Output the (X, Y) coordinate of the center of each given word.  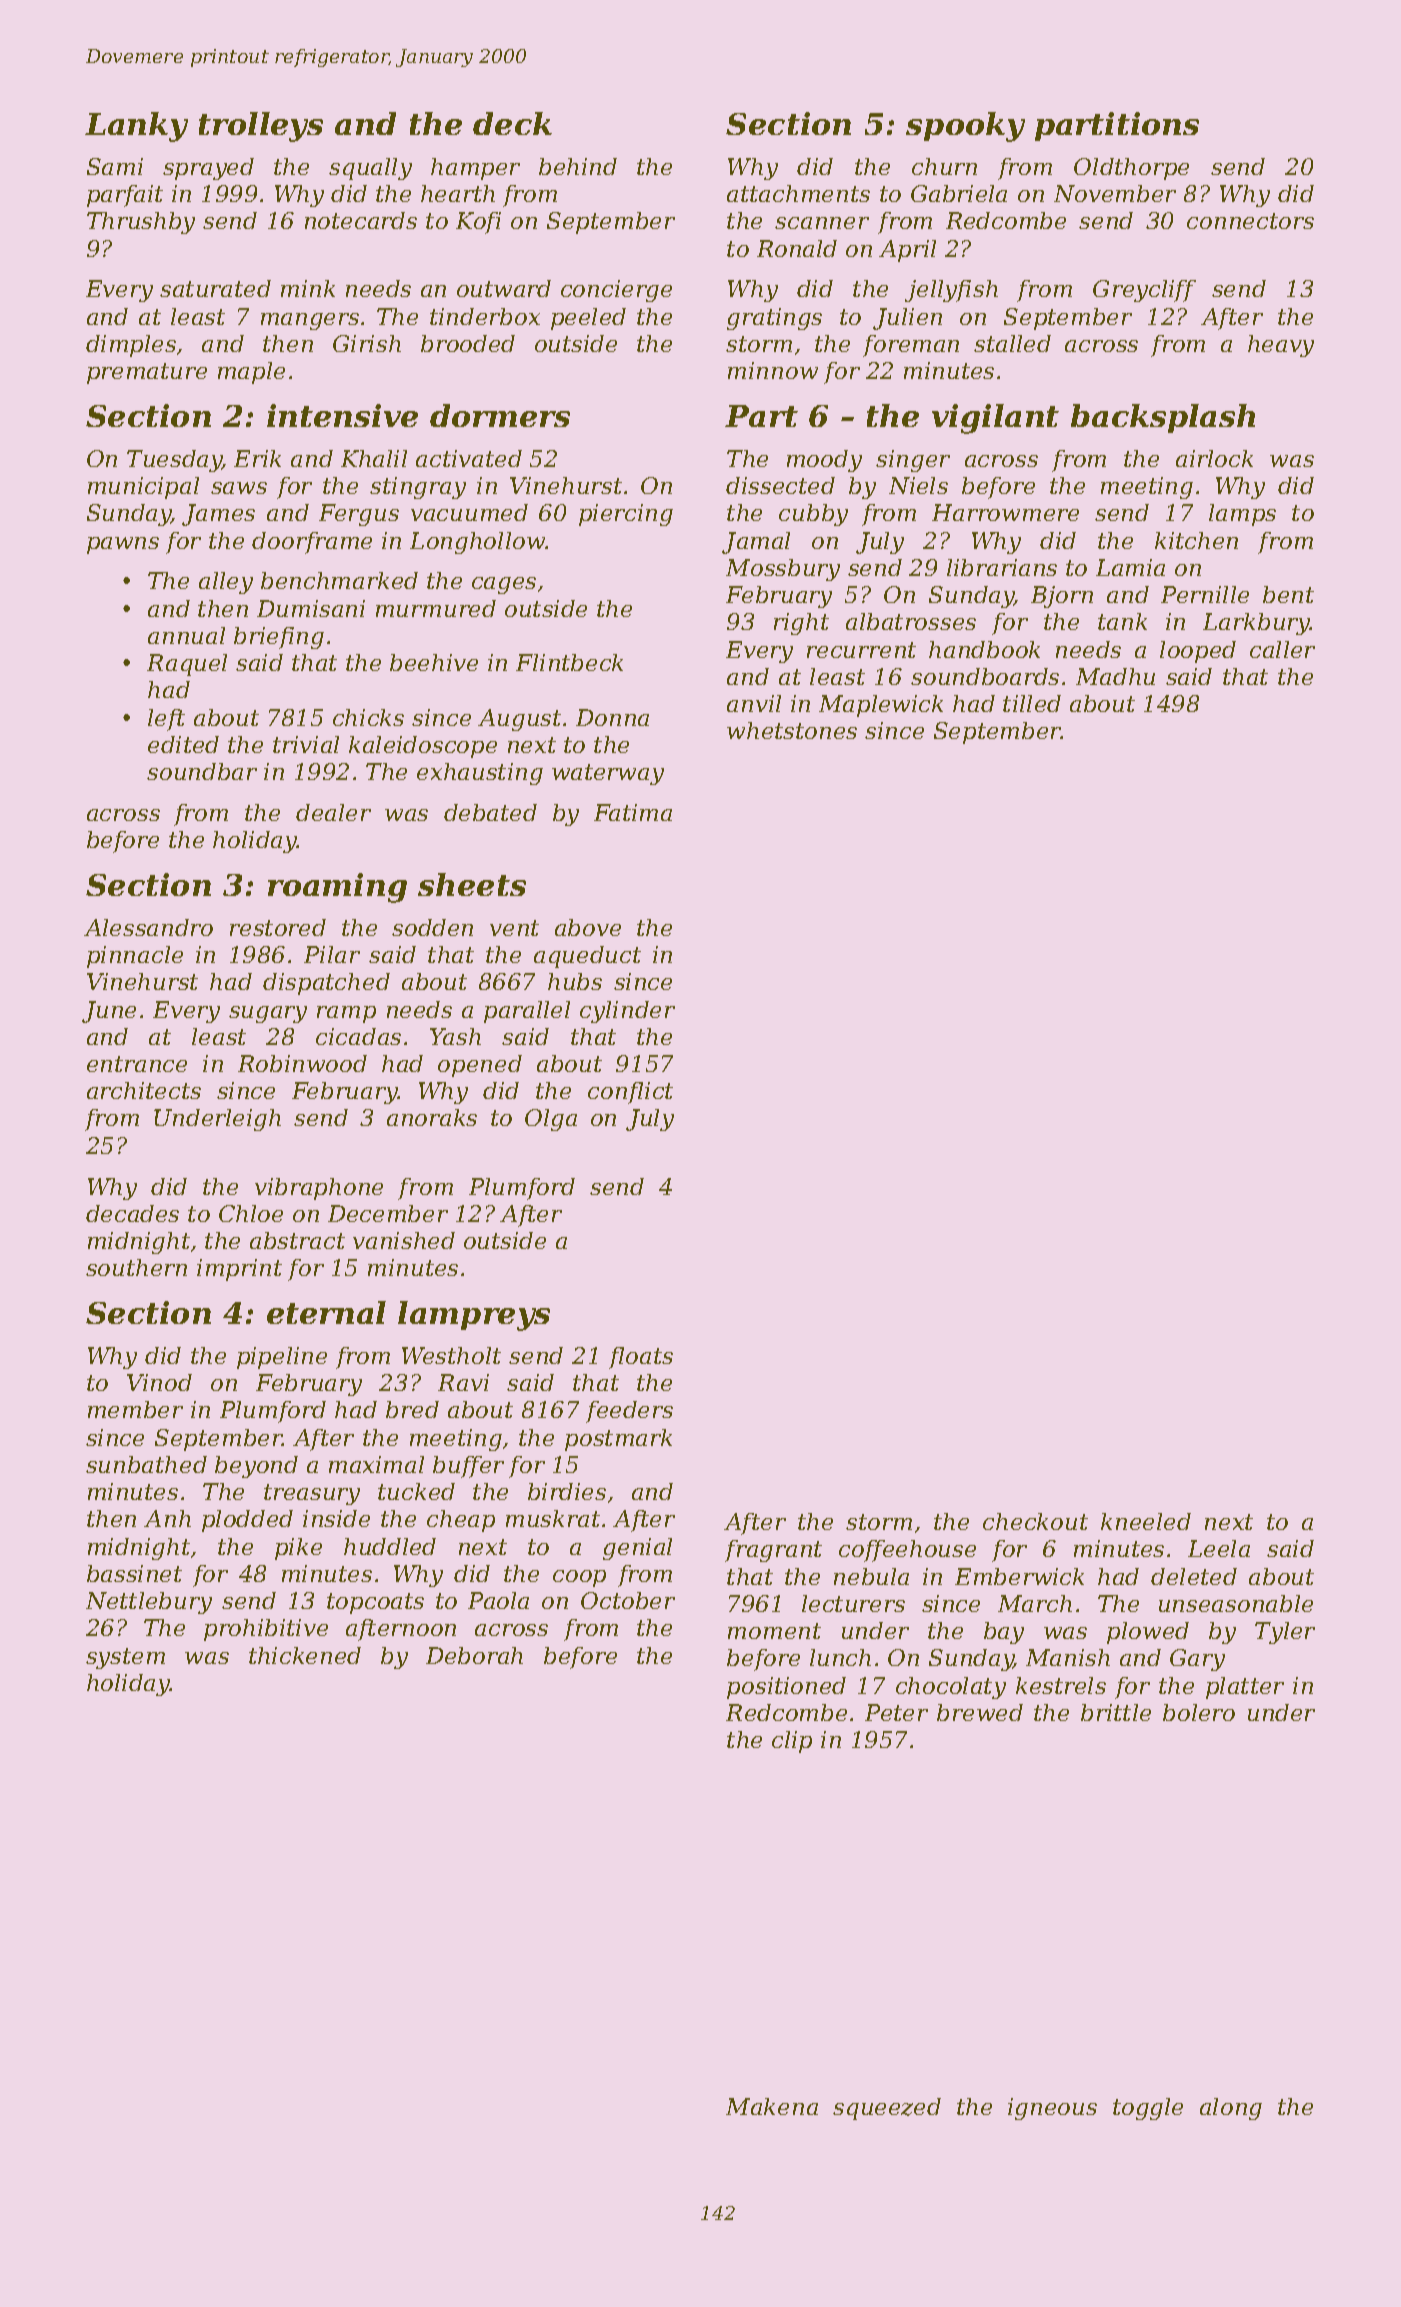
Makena (772, 2106)
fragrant (773, 1551)
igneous (1052, 2109)
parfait (125, 196)
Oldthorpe (1131, 169)
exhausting (480, 774)
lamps (1242, 515)
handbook (984, 649)
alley (226, 583)
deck (512, 123)
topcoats (375, 1603)
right (801, 624)
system (125, 1658)
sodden (432, 927)
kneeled (1146, 1521)
